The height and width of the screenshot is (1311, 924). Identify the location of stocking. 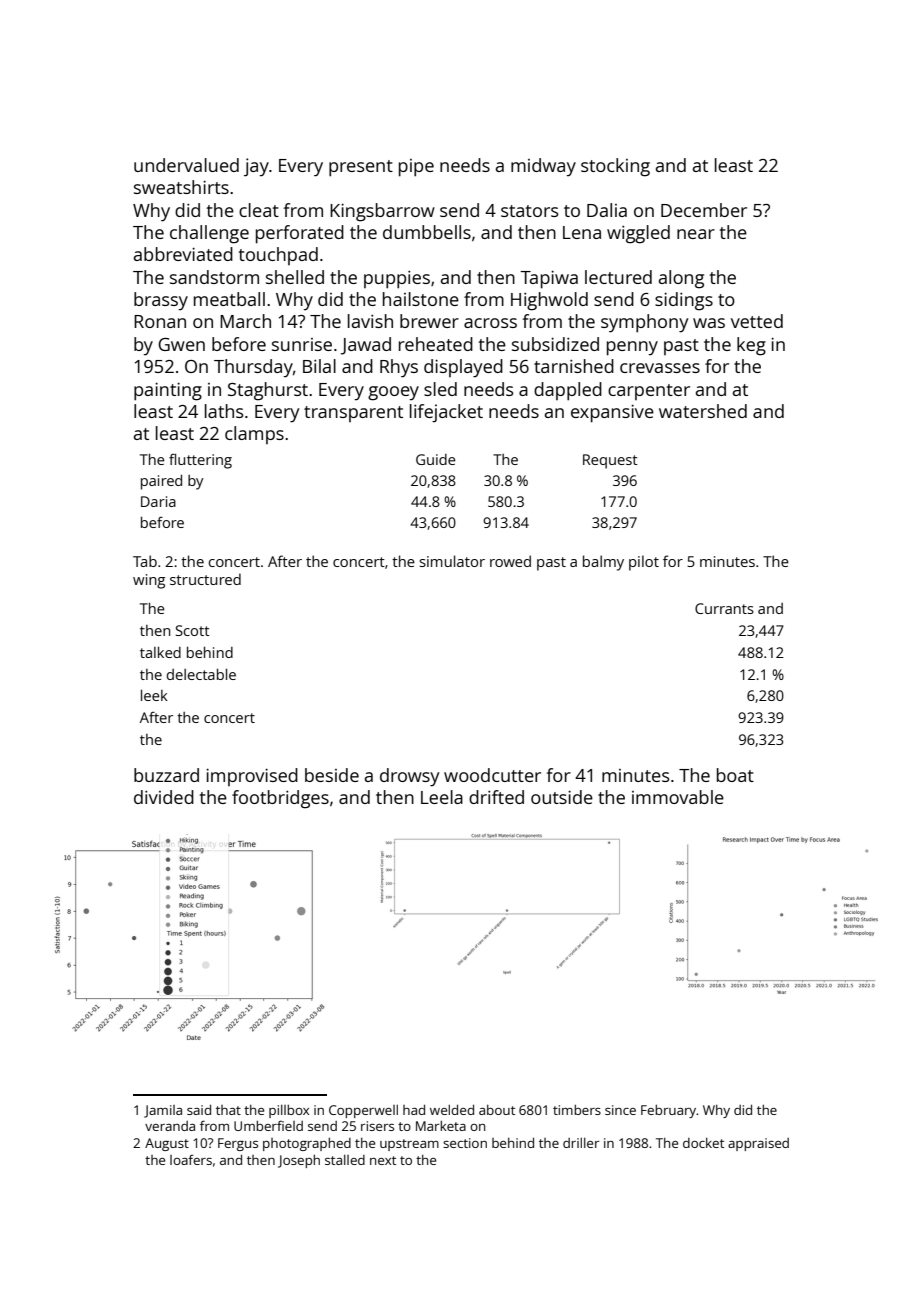
(615, 167).
